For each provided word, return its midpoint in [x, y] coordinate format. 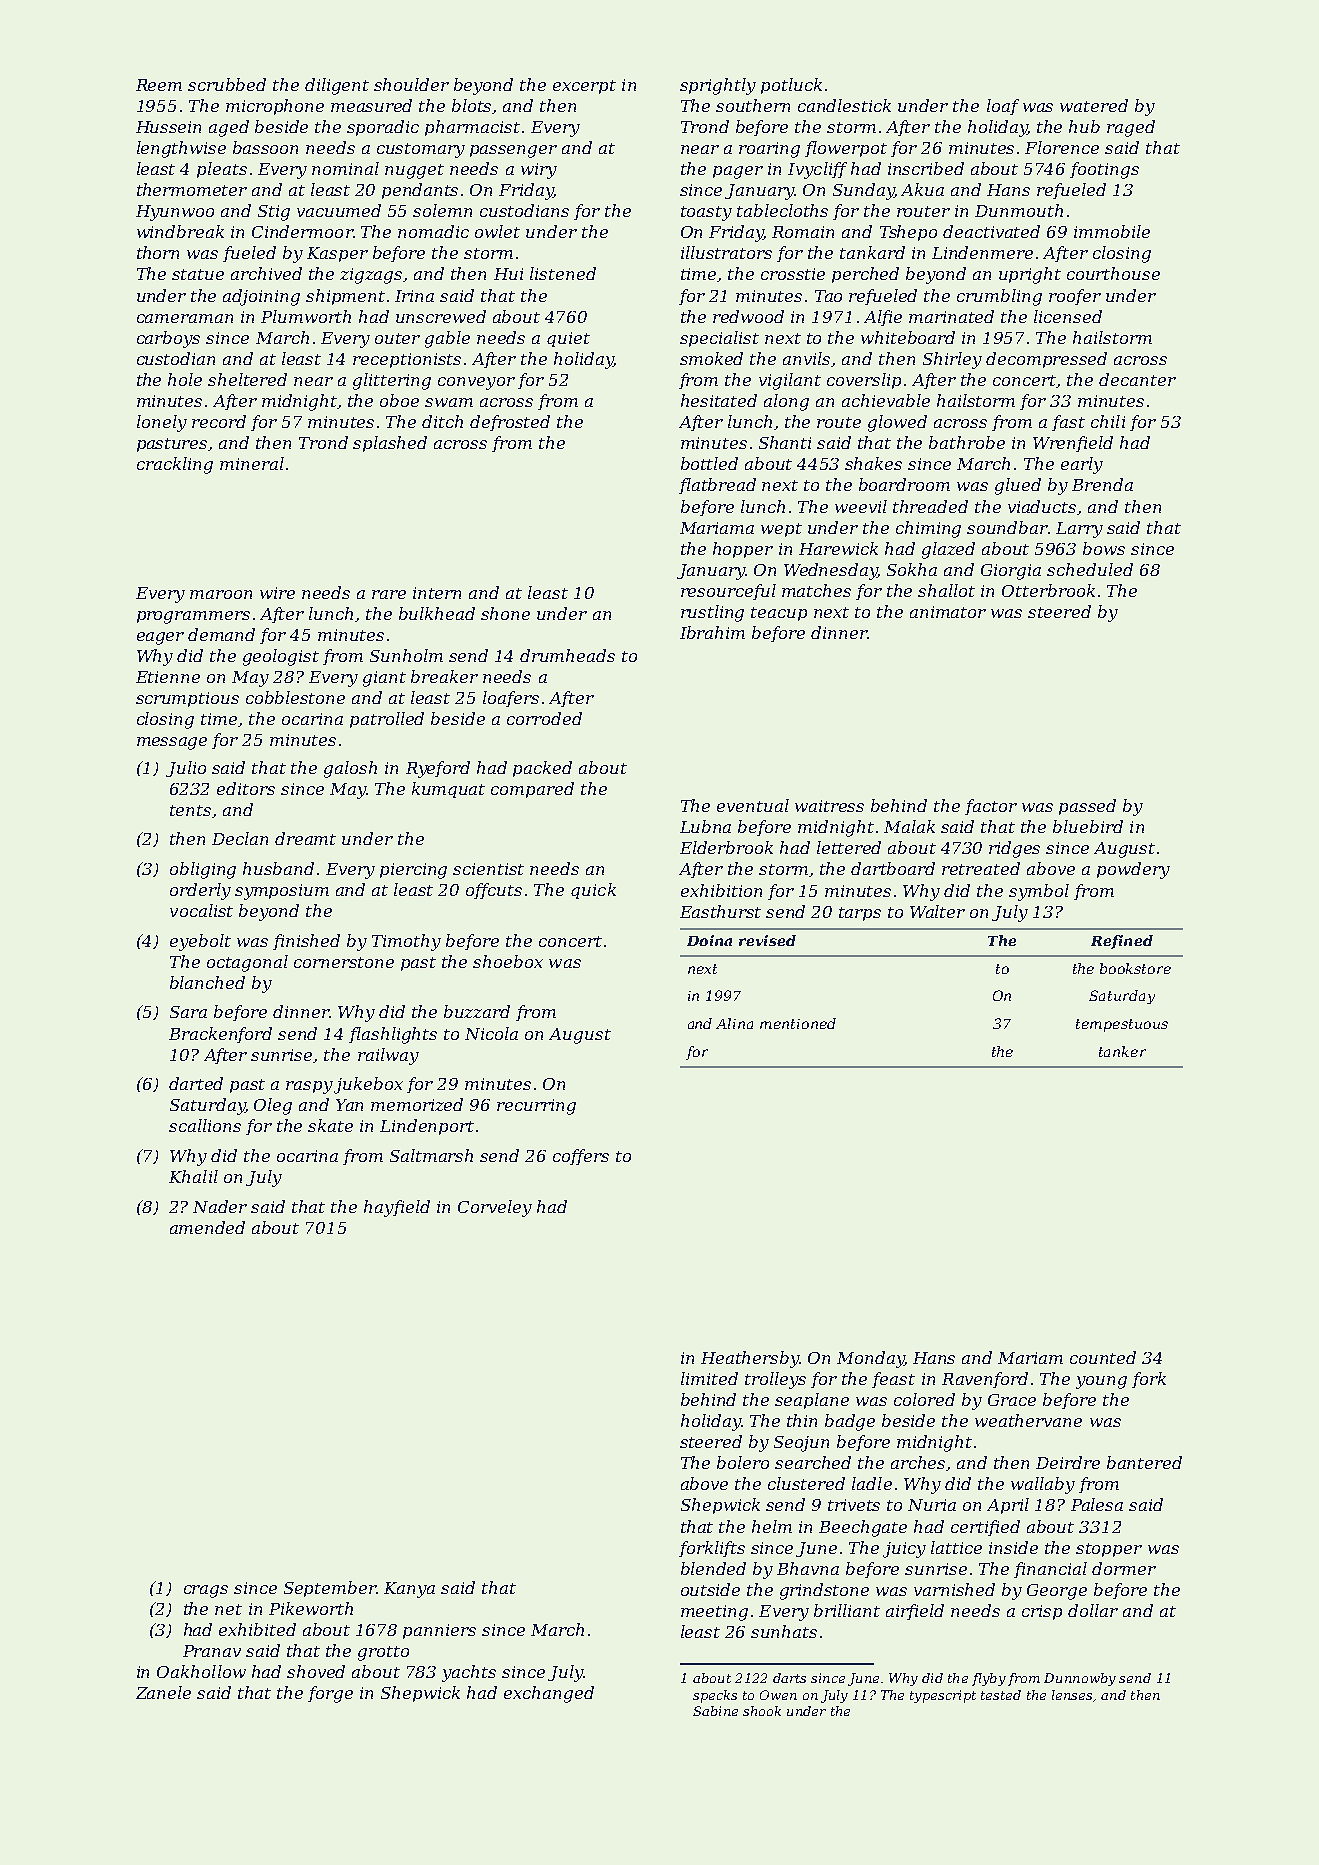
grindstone [824, 1591]
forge [330, 1694]
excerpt [584, 87]
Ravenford [985, 1380]
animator [948, 612]
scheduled [1090, 569]
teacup [779, 614]
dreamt [305, 838]
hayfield [397, 1208]
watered [1094, 105]
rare [389, 594]
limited [709, 1378]
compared [532, 790]
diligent [337, 86]
